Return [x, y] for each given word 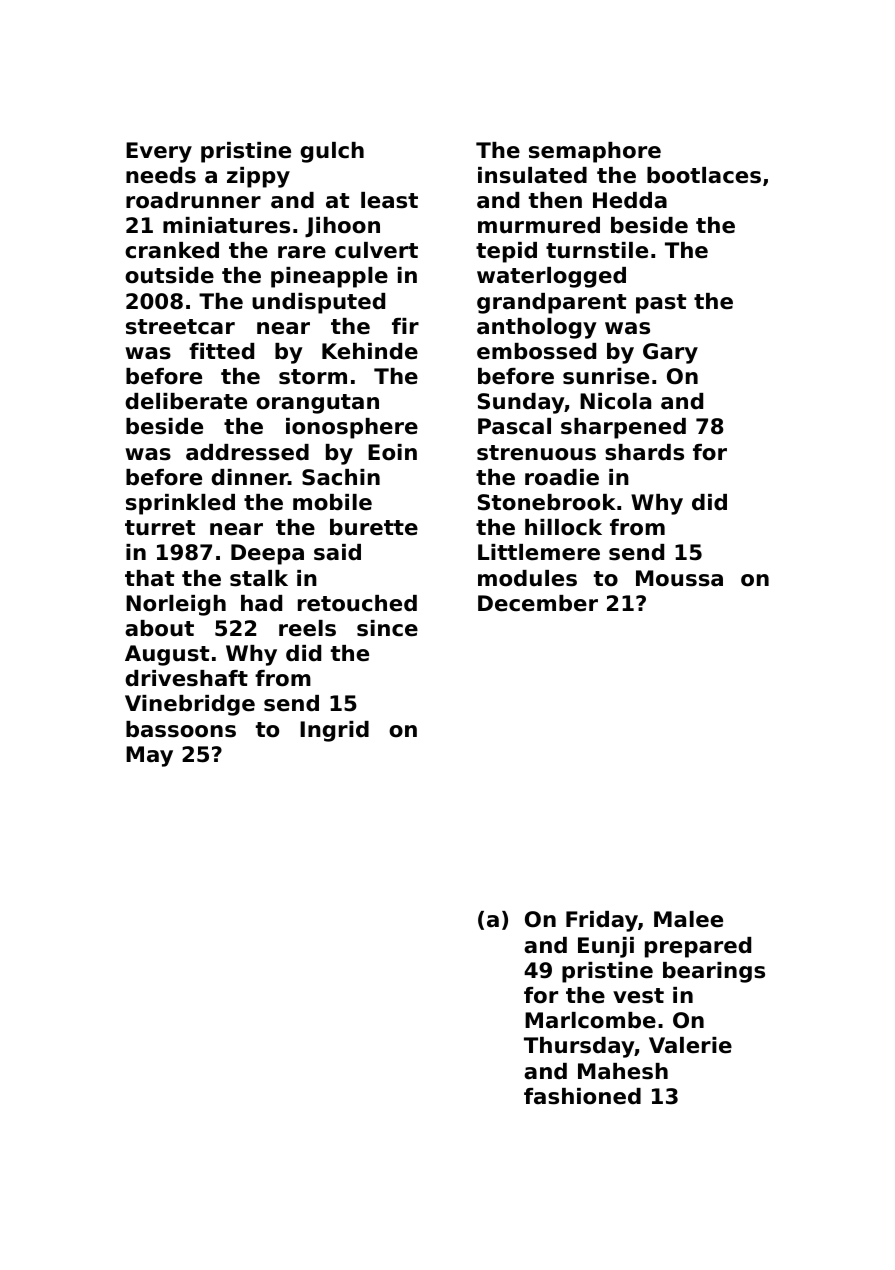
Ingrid [334, 731]
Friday [602, 921]
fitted [221, 351]
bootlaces [704, 175]
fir [405, 326]
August [167, 655]
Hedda [630, 200]
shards [644, 452]
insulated [532, 175]
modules [527, 578]
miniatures [226, 225]
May [149, 756]
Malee [688, 919]
